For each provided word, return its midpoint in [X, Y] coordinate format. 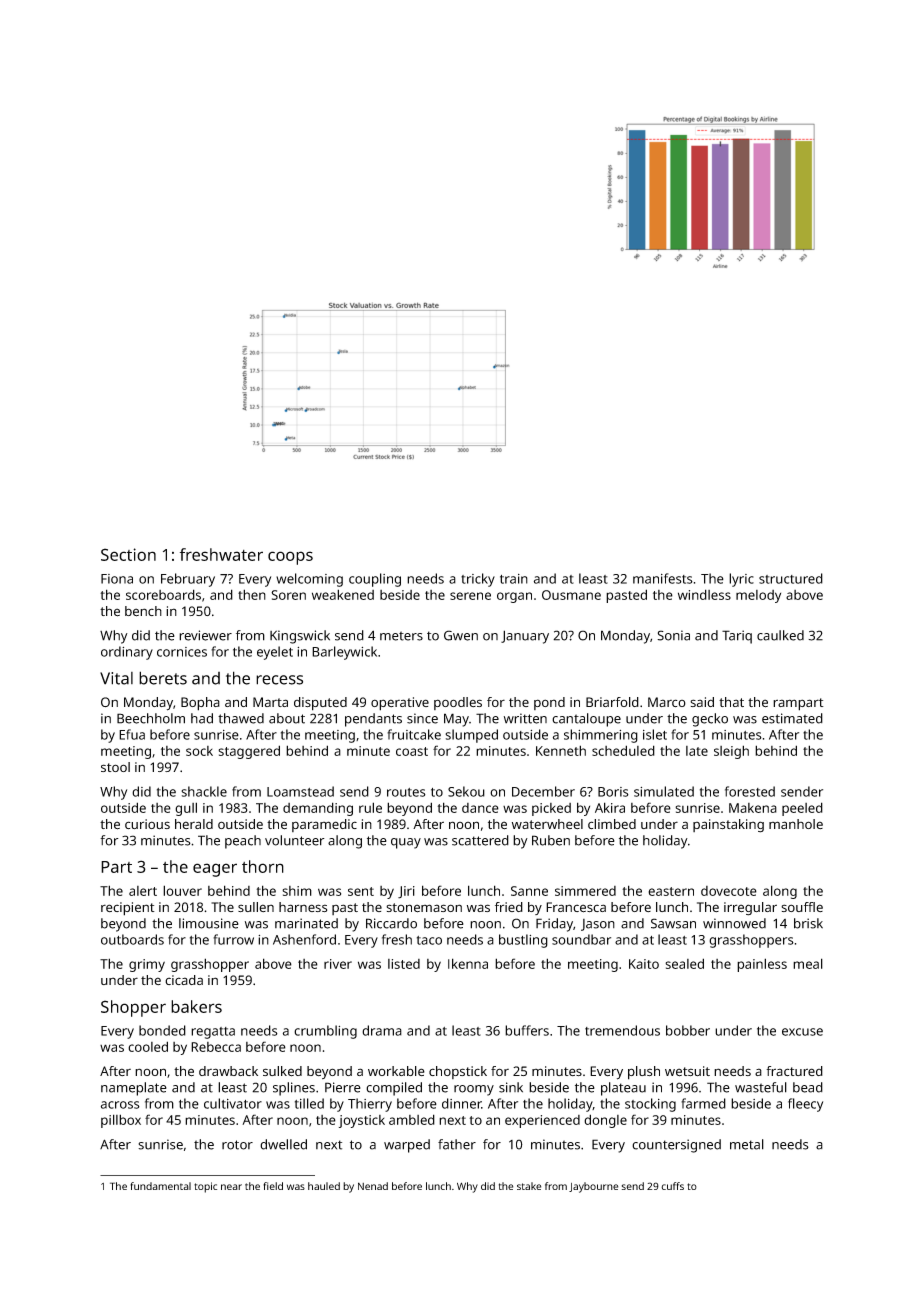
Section [128, 554]
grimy [147, 965]
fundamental [160, 1186]
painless [762, 965]
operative [400, 704]
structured [791, 578]
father [457, 1144]
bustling [523, 941]
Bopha [200, 704]
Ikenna [468, 963]
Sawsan [673, 923]
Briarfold [612, 702]
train [514, 579]
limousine [209, 923]
